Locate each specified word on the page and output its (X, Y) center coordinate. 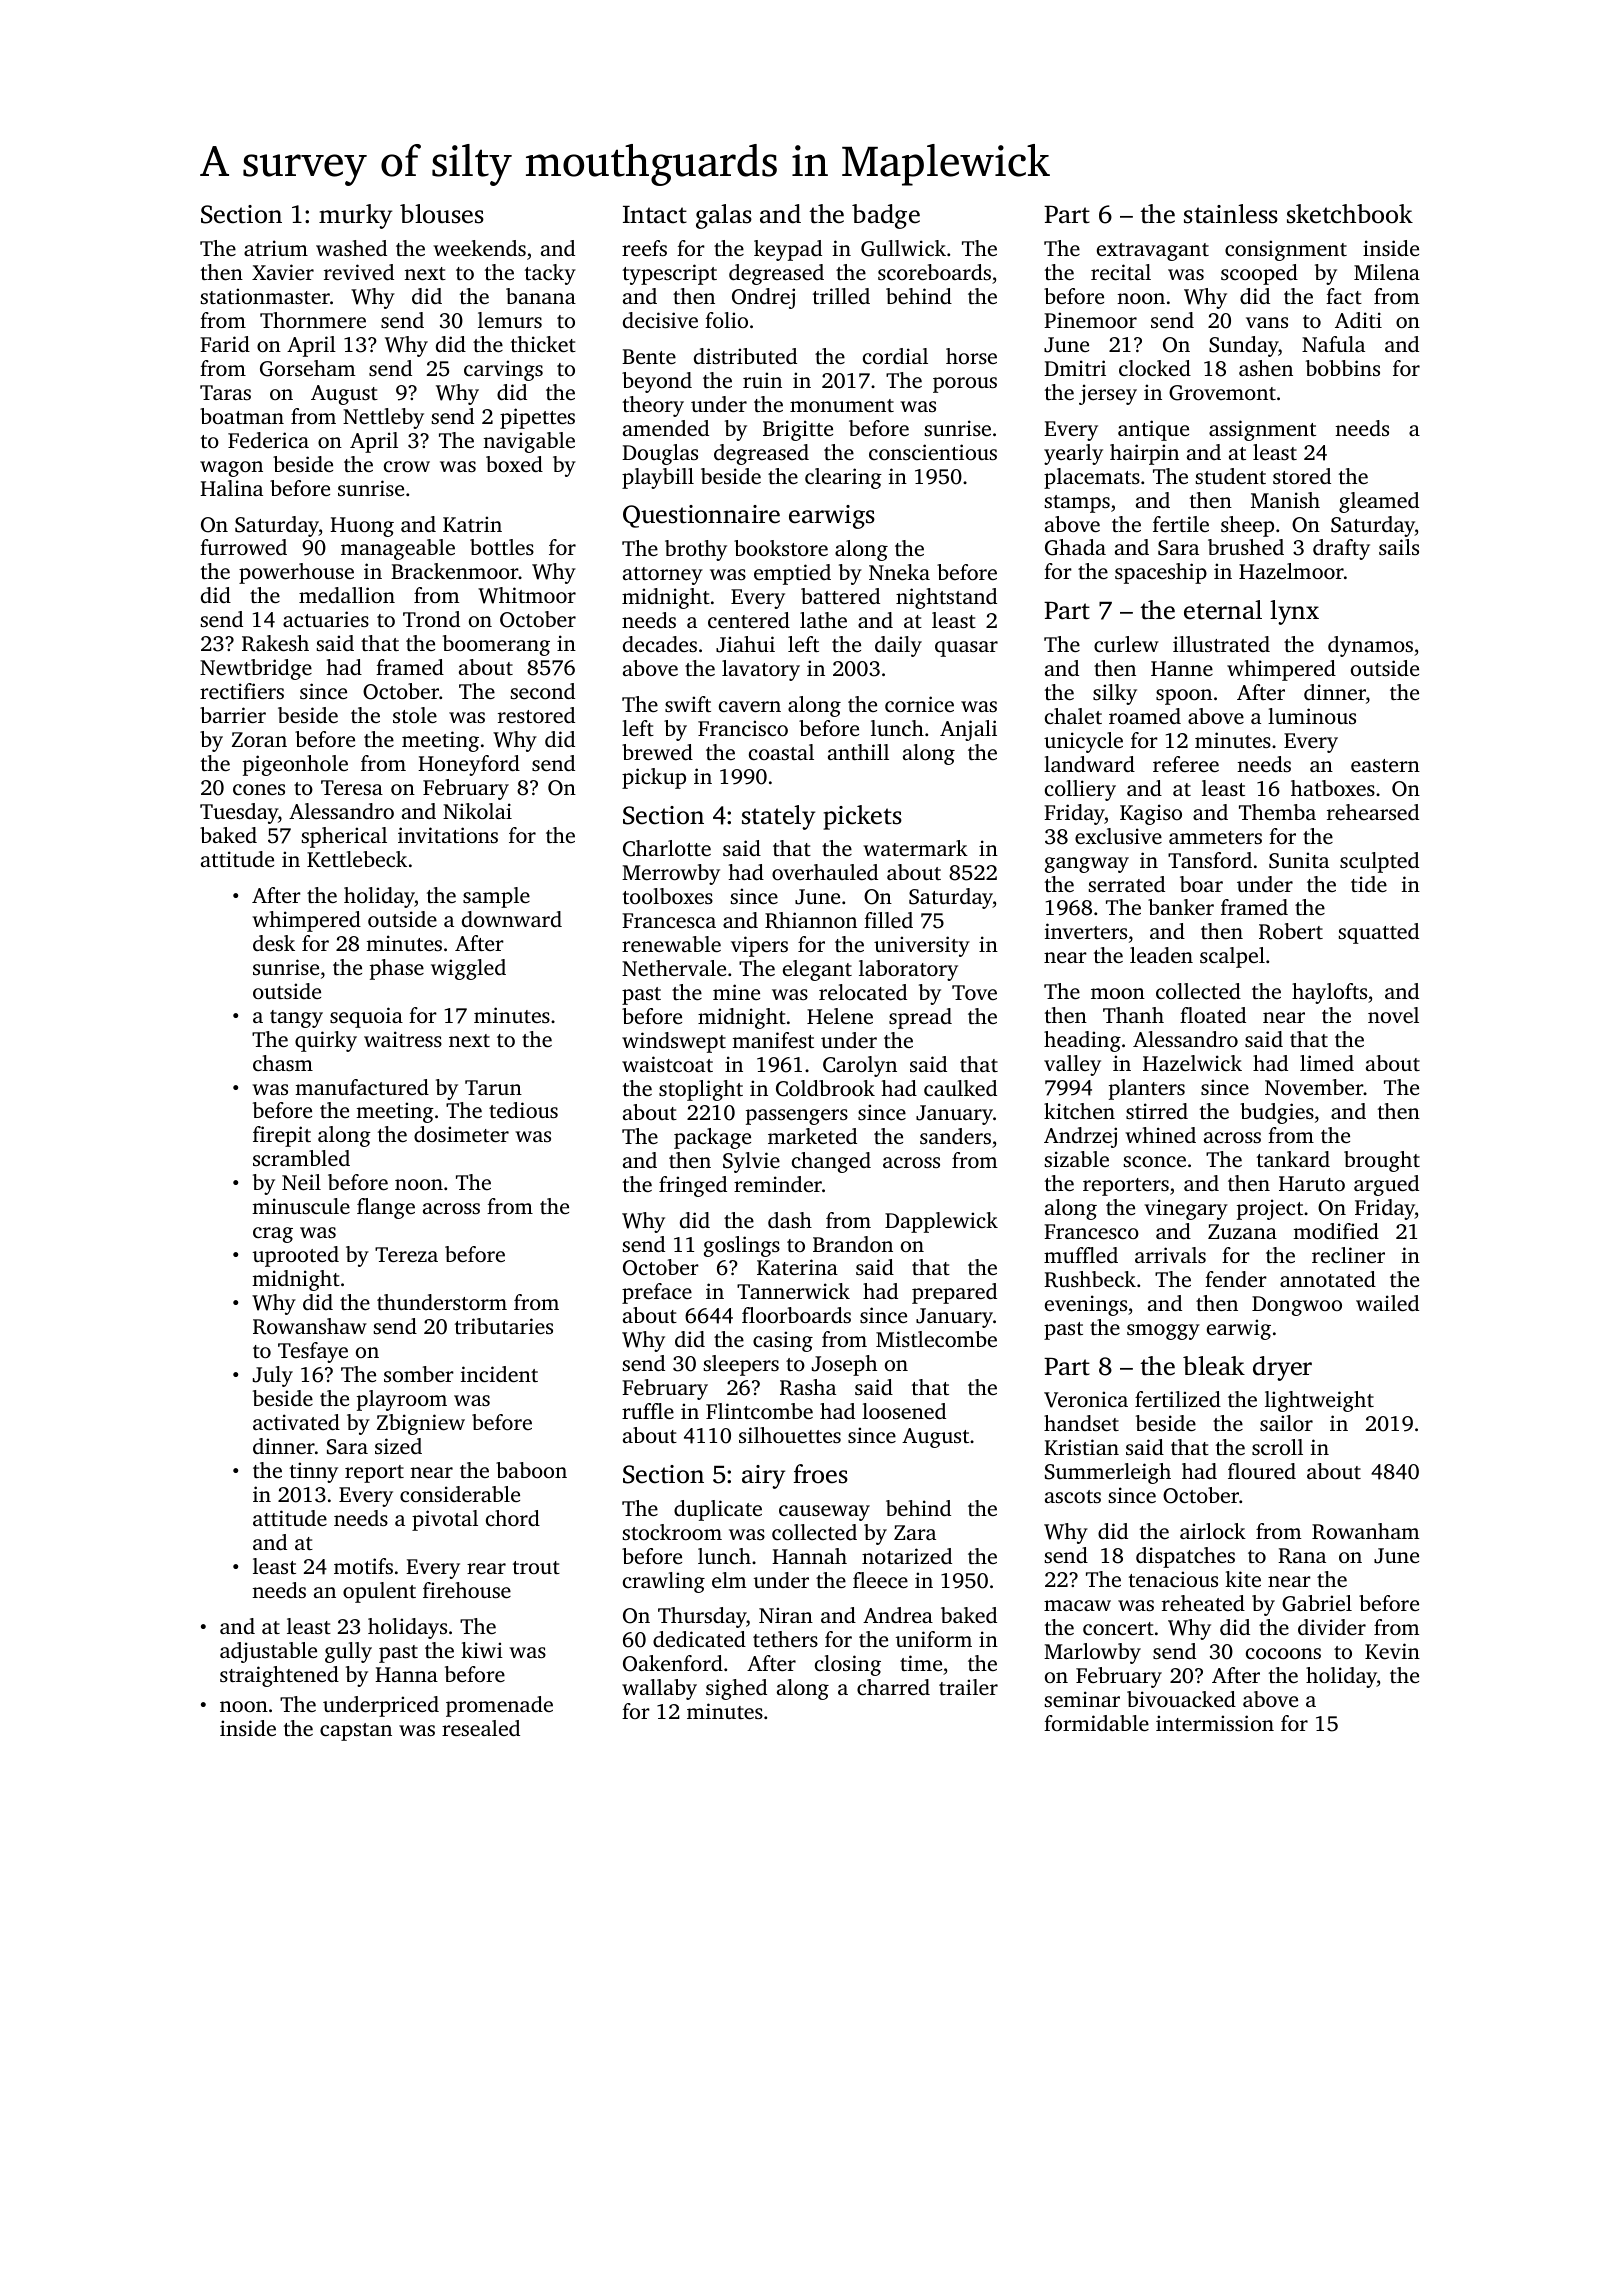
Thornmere (313, 320)
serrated (1126, 884)
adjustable (268, 1652)
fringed (693, 1186)
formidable (1096, 1723)
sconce (1154, 1161)
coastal (781, 752)
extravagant (1153, 252)
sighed (736, 1689)
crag (273, 1235)
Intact (655, 215)
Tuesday (239, 813)
